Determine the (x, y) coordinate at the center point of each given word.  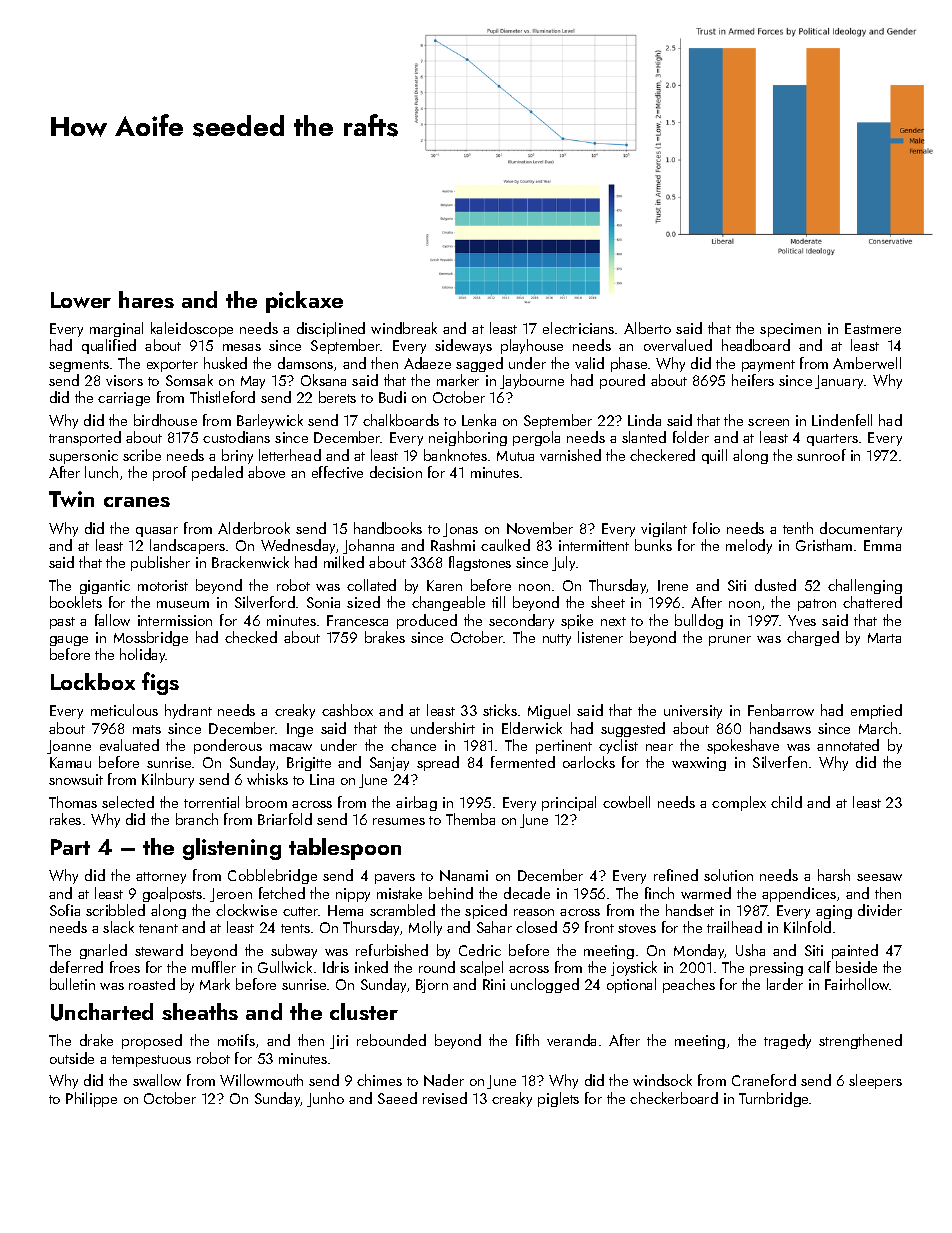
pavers (395, 879)
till (498, 602)
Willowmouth (261, 1080)
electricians (578, 328)
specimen (790, 330)
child (786, 802)
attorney (161, 878)
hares (146, 299)
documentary (861, 529)
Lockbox (93, 681)
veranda (571, 1040)
